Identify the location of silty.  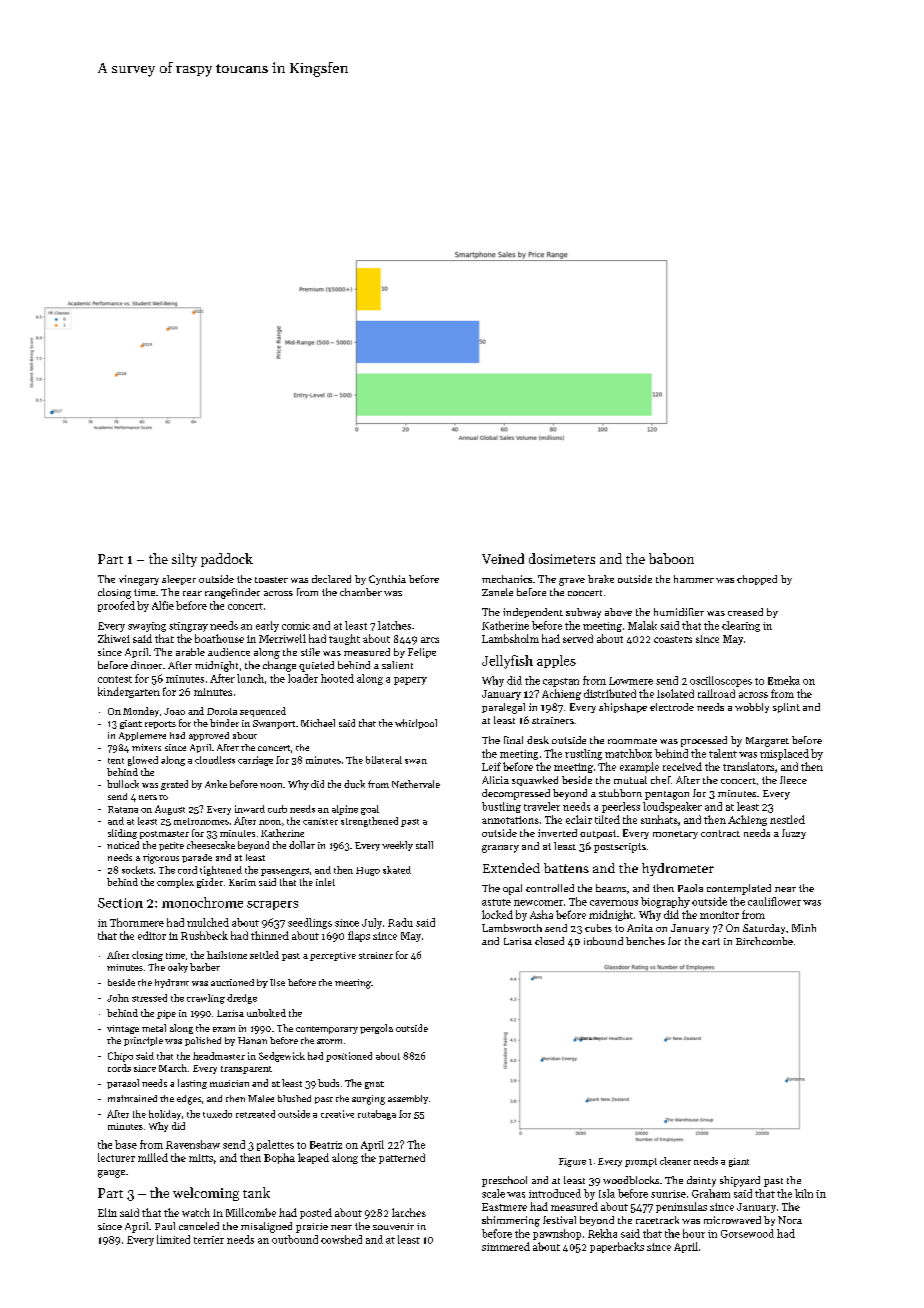
(184, 560).
